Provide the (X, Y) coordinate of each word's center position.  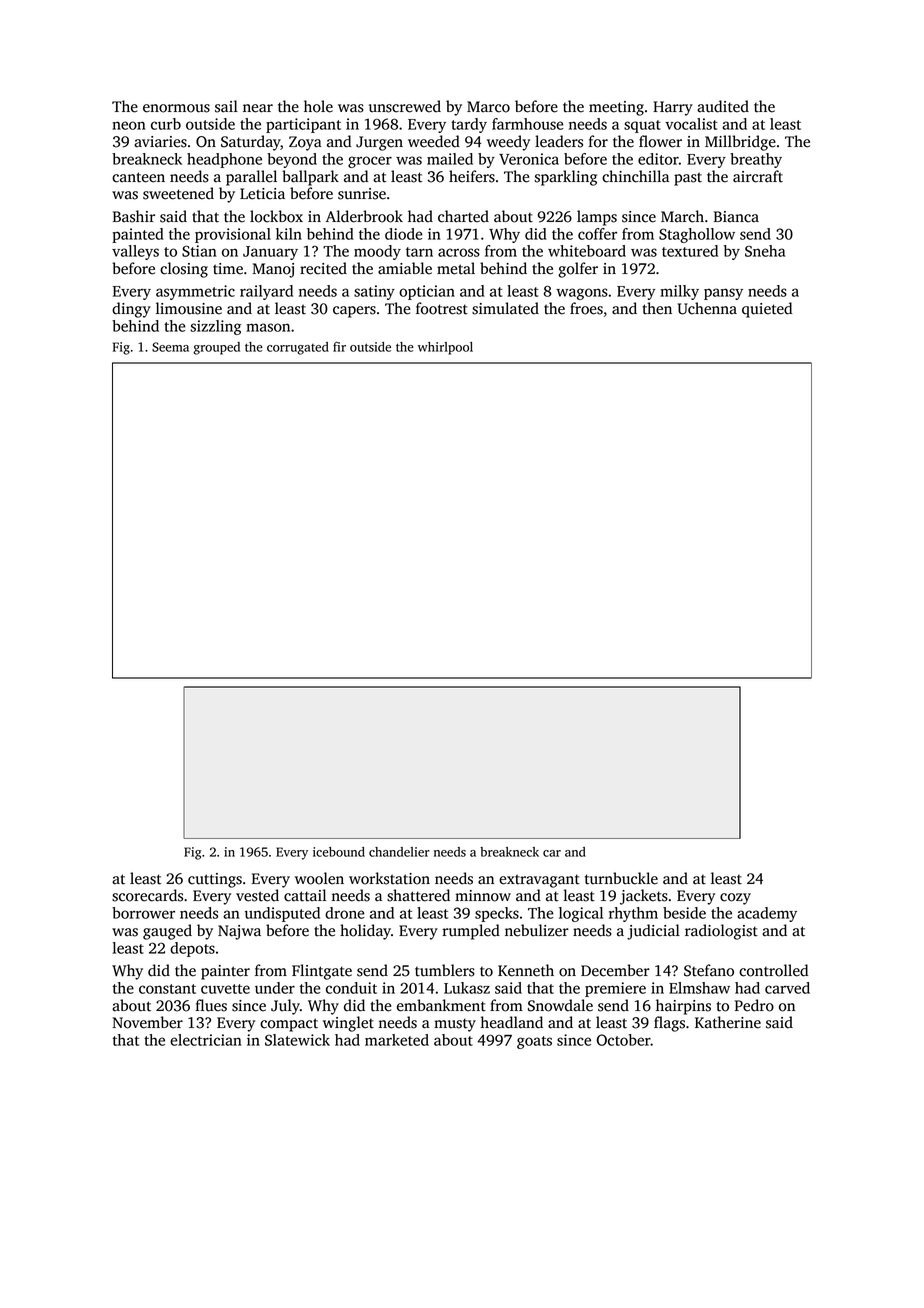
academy (767, 914)
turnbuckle (621, 878)
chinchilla (635, 176)
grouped (216, 348)
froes (586, 308)
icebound (339, 852)
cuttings (215, 880)
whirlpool (445, 348)
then (657, 308)
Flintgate (322, 972)
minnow (483, 896)
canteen (138, 177)
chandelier (399, 852)
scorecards (147, 895)
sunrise (362, 194)
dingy (131, 310)
